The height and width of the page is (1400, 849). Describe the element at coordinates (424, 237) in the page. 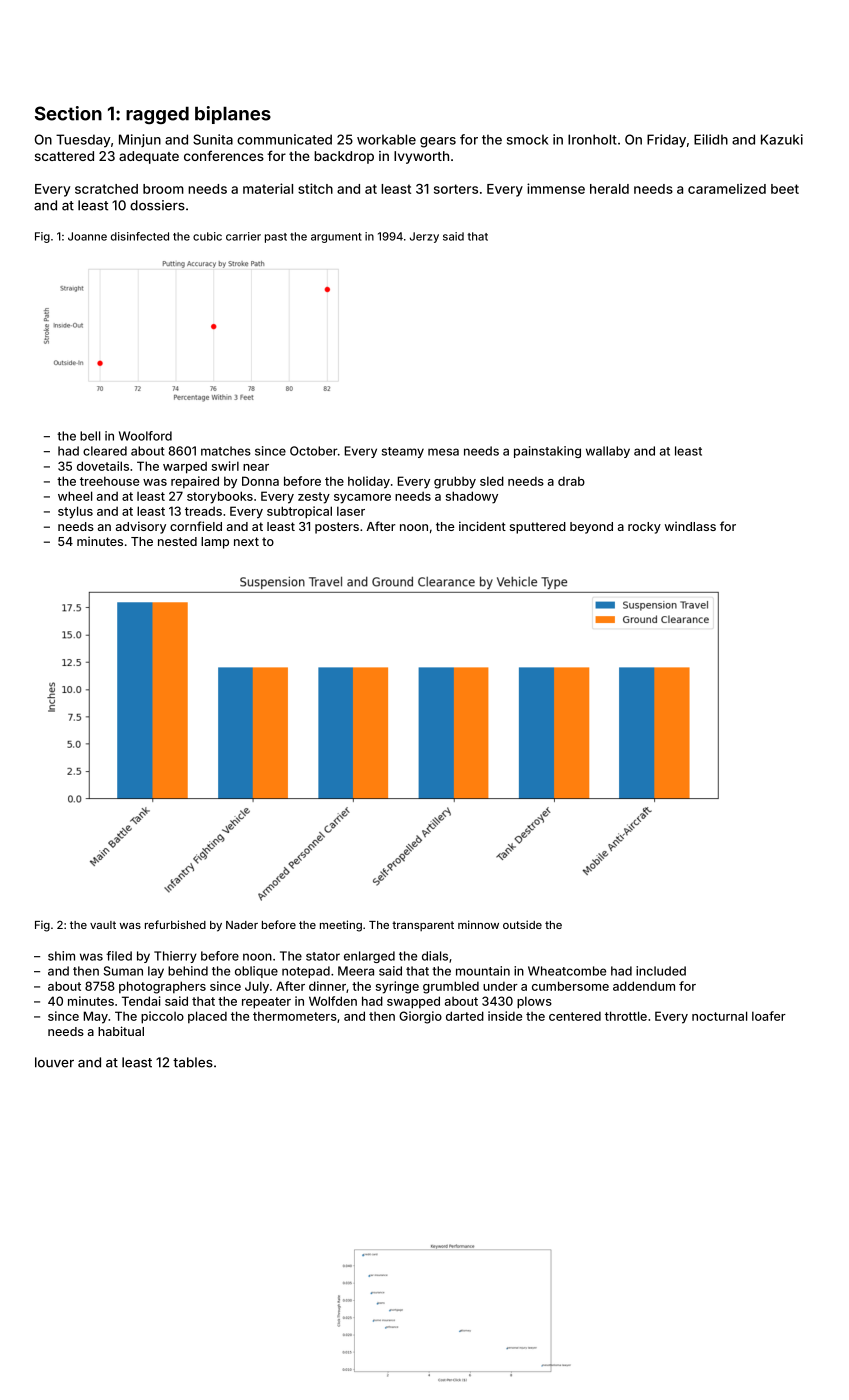

I see `Jerzy` at that location.
